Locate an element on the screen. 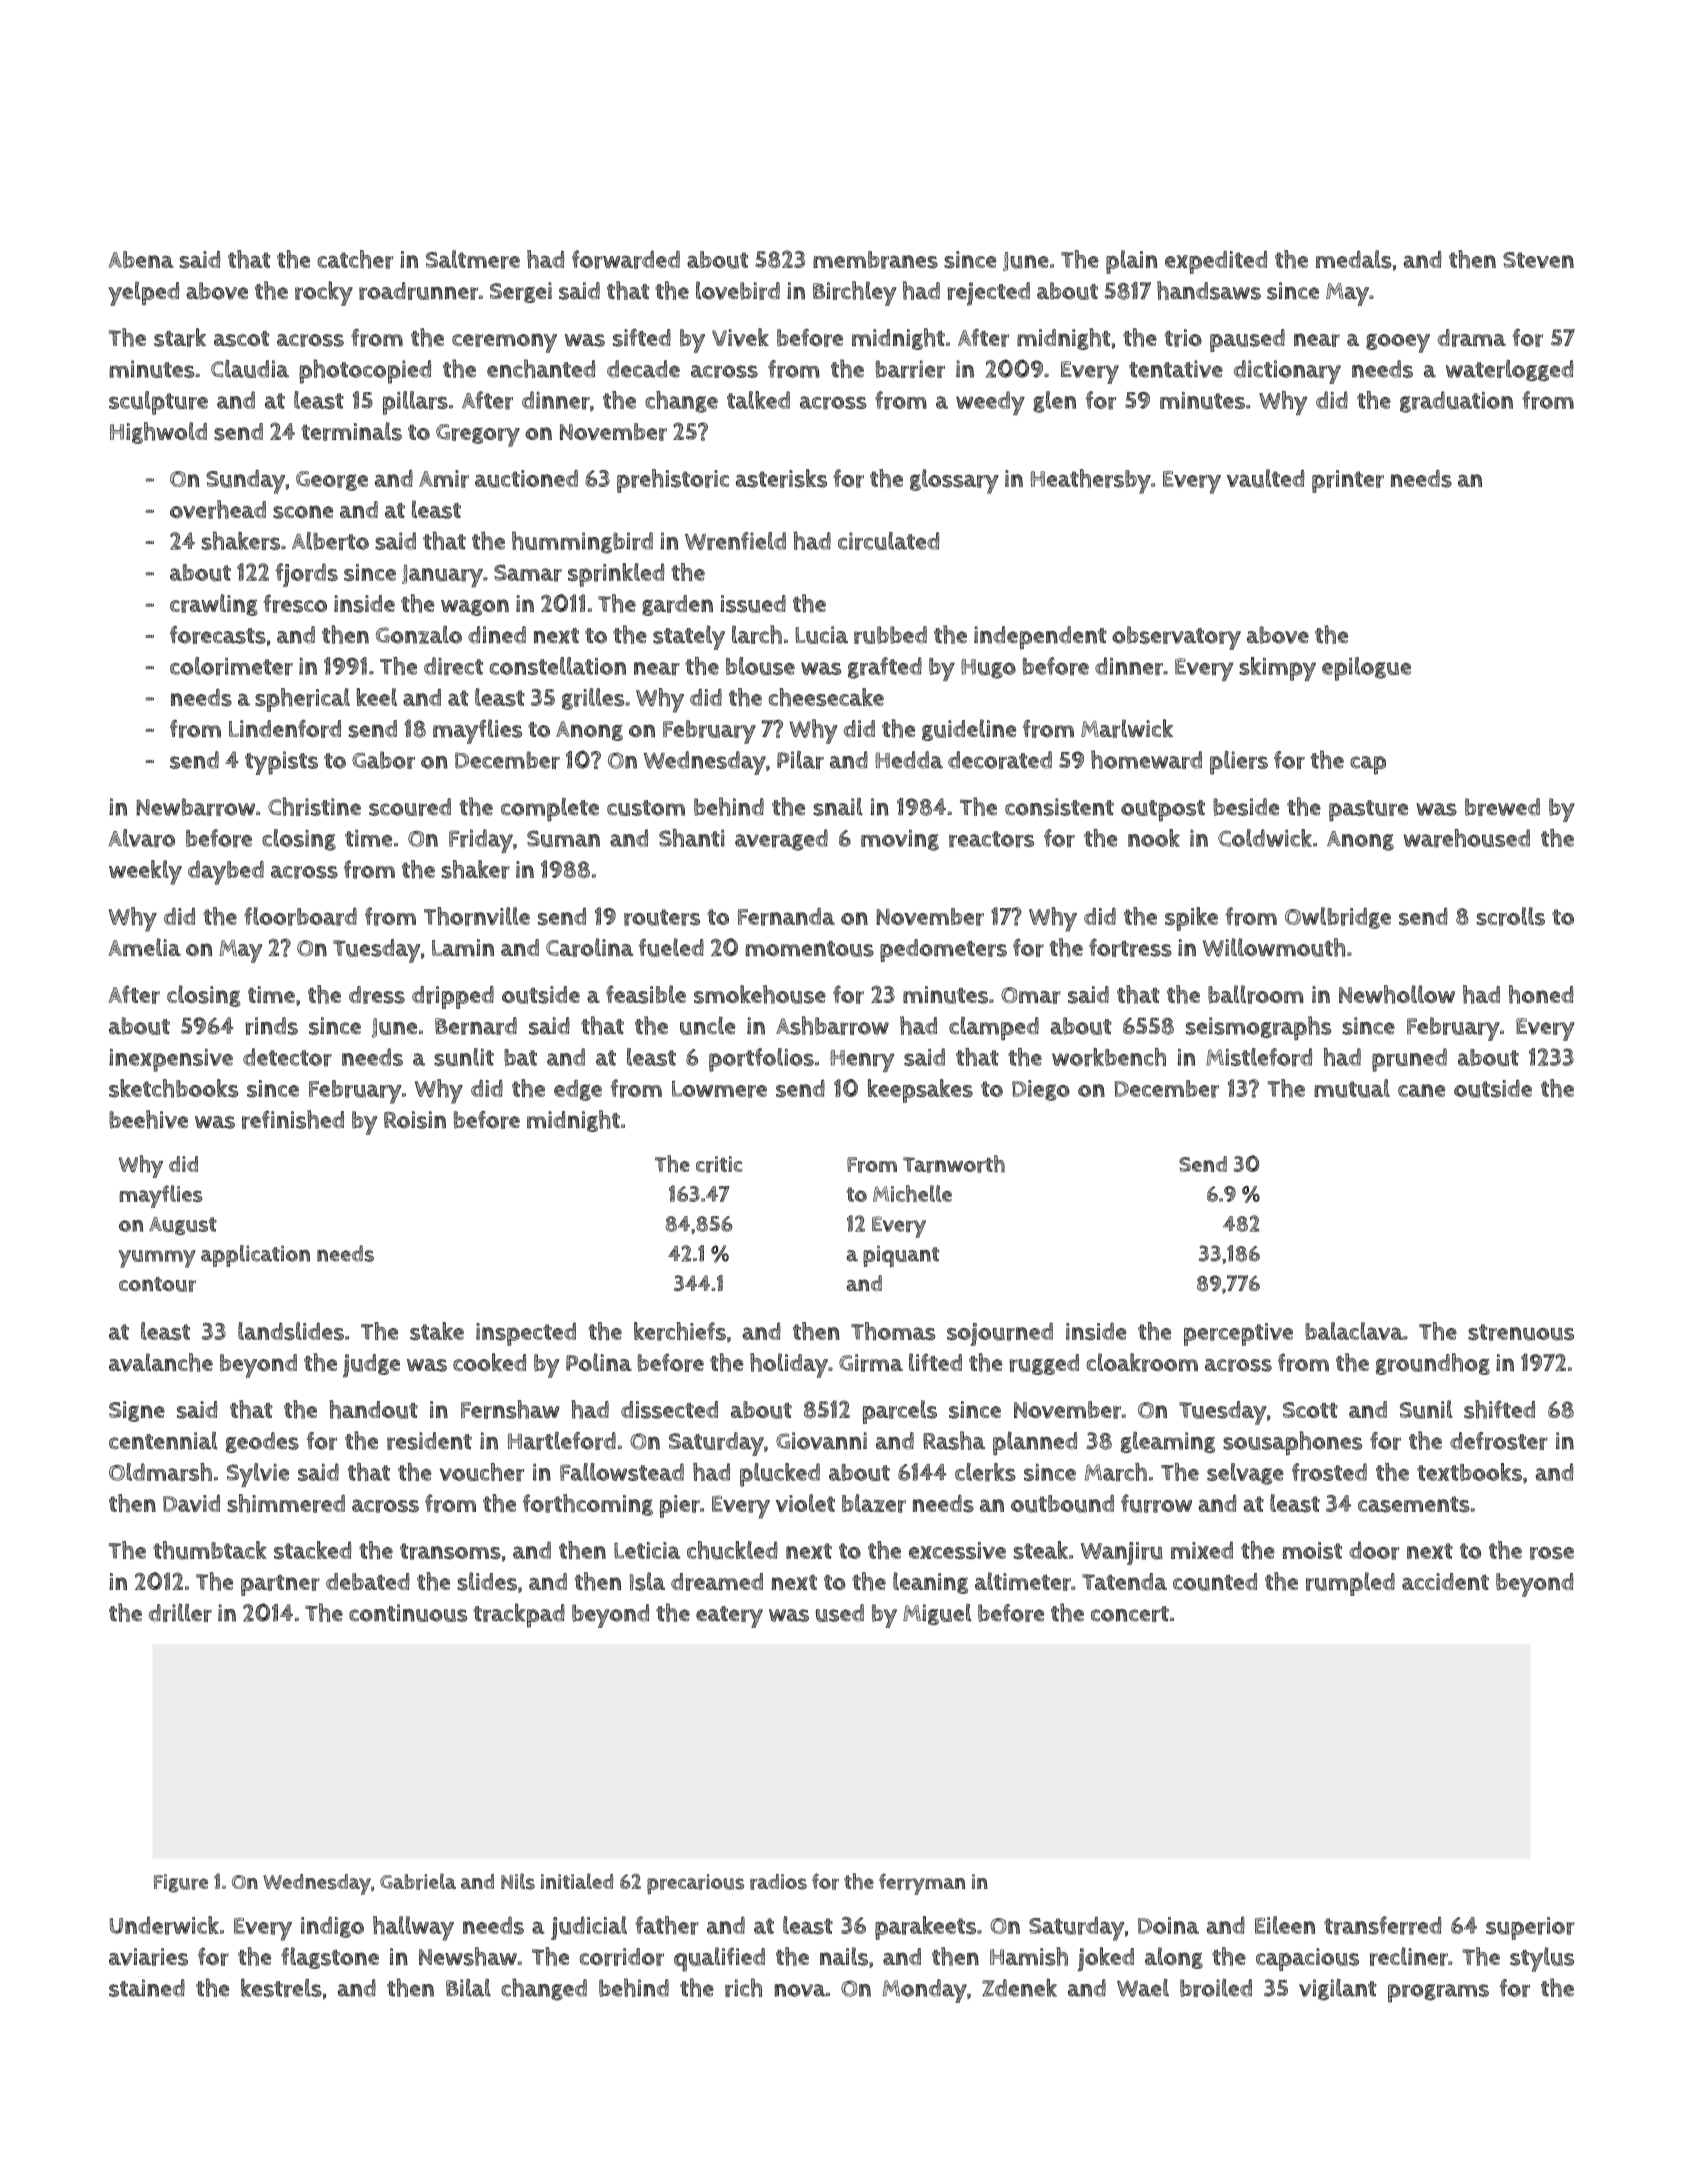  Figure is located at coordinates (181, 1883).
